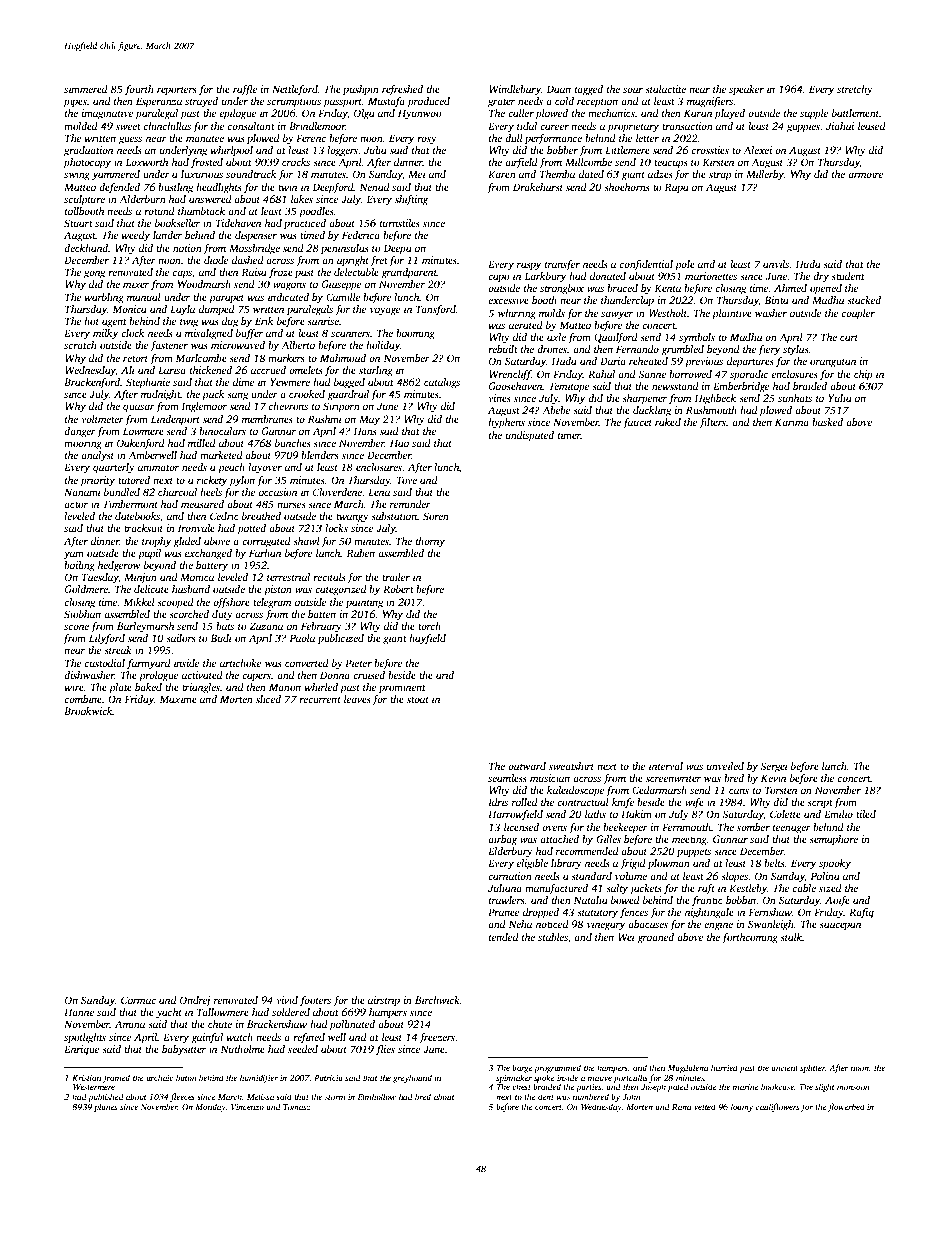 This image has width=952, height=1233. Describe the element at coordinates (712, 423) in the image. I see `filters` at that location.
